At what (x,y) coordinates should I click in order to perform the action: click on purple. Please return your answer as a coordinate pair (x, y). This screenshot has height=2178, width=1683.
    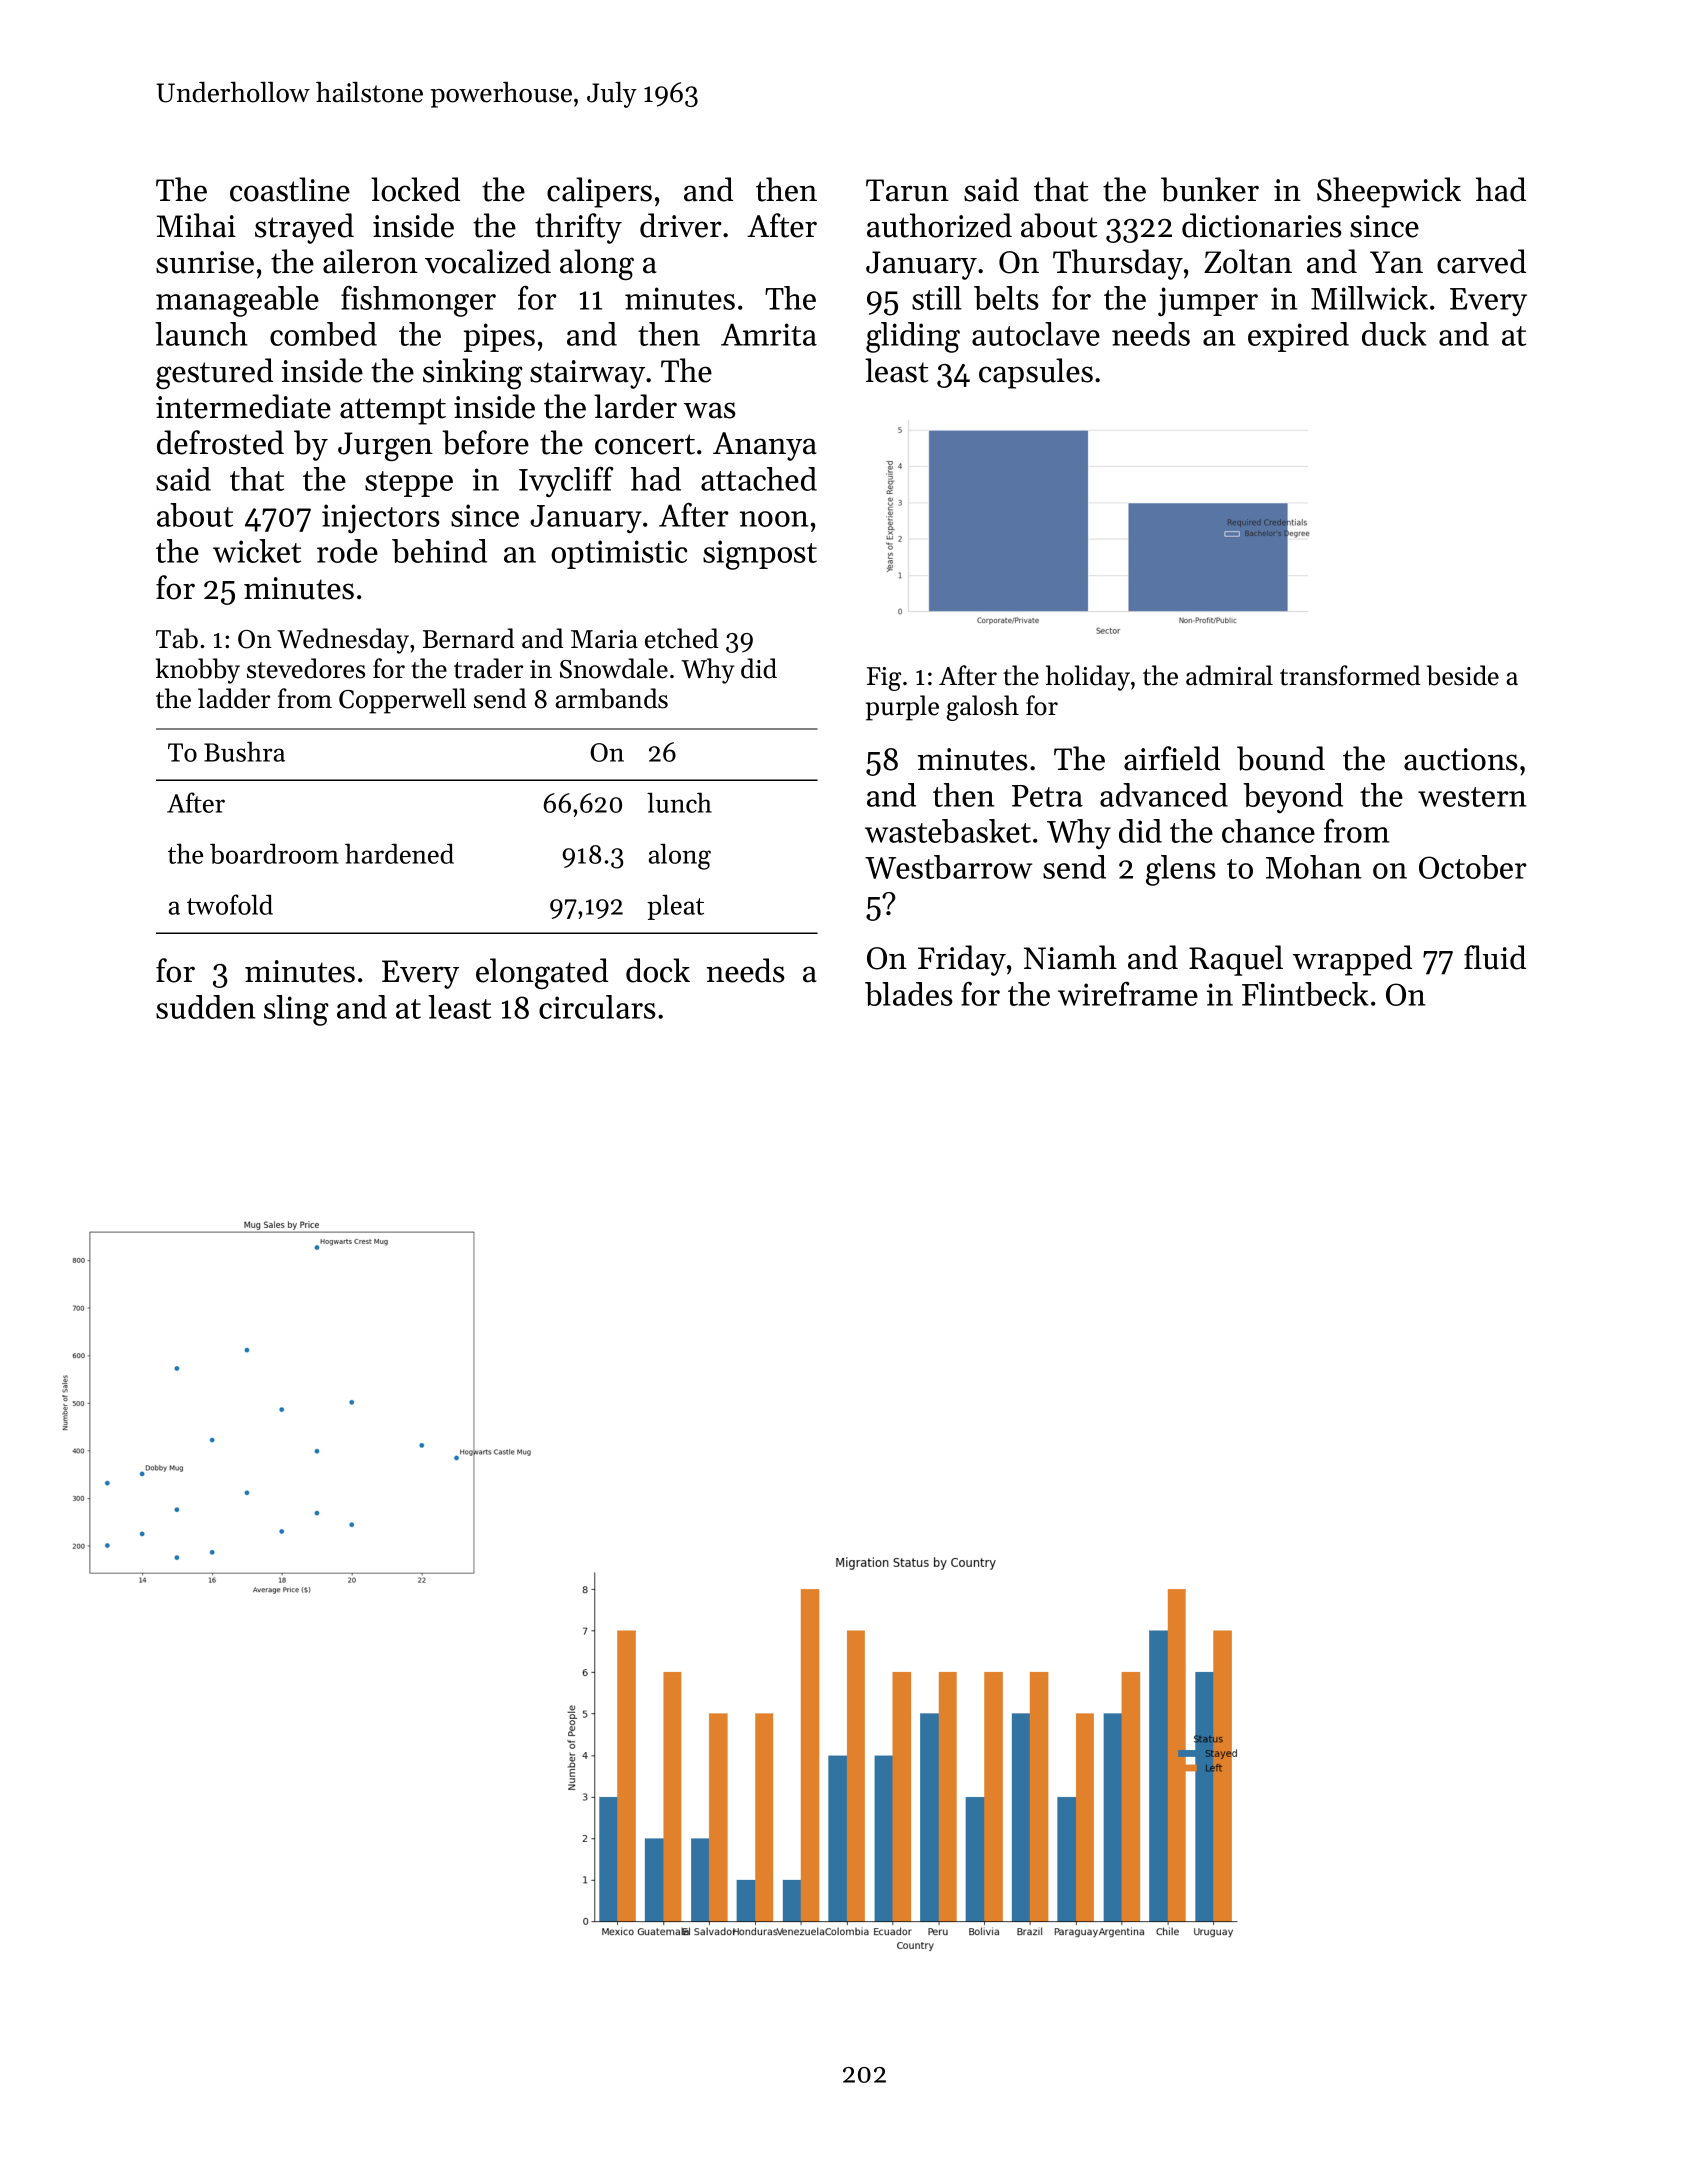
    Looking at the image, I should click on (902, 708).
